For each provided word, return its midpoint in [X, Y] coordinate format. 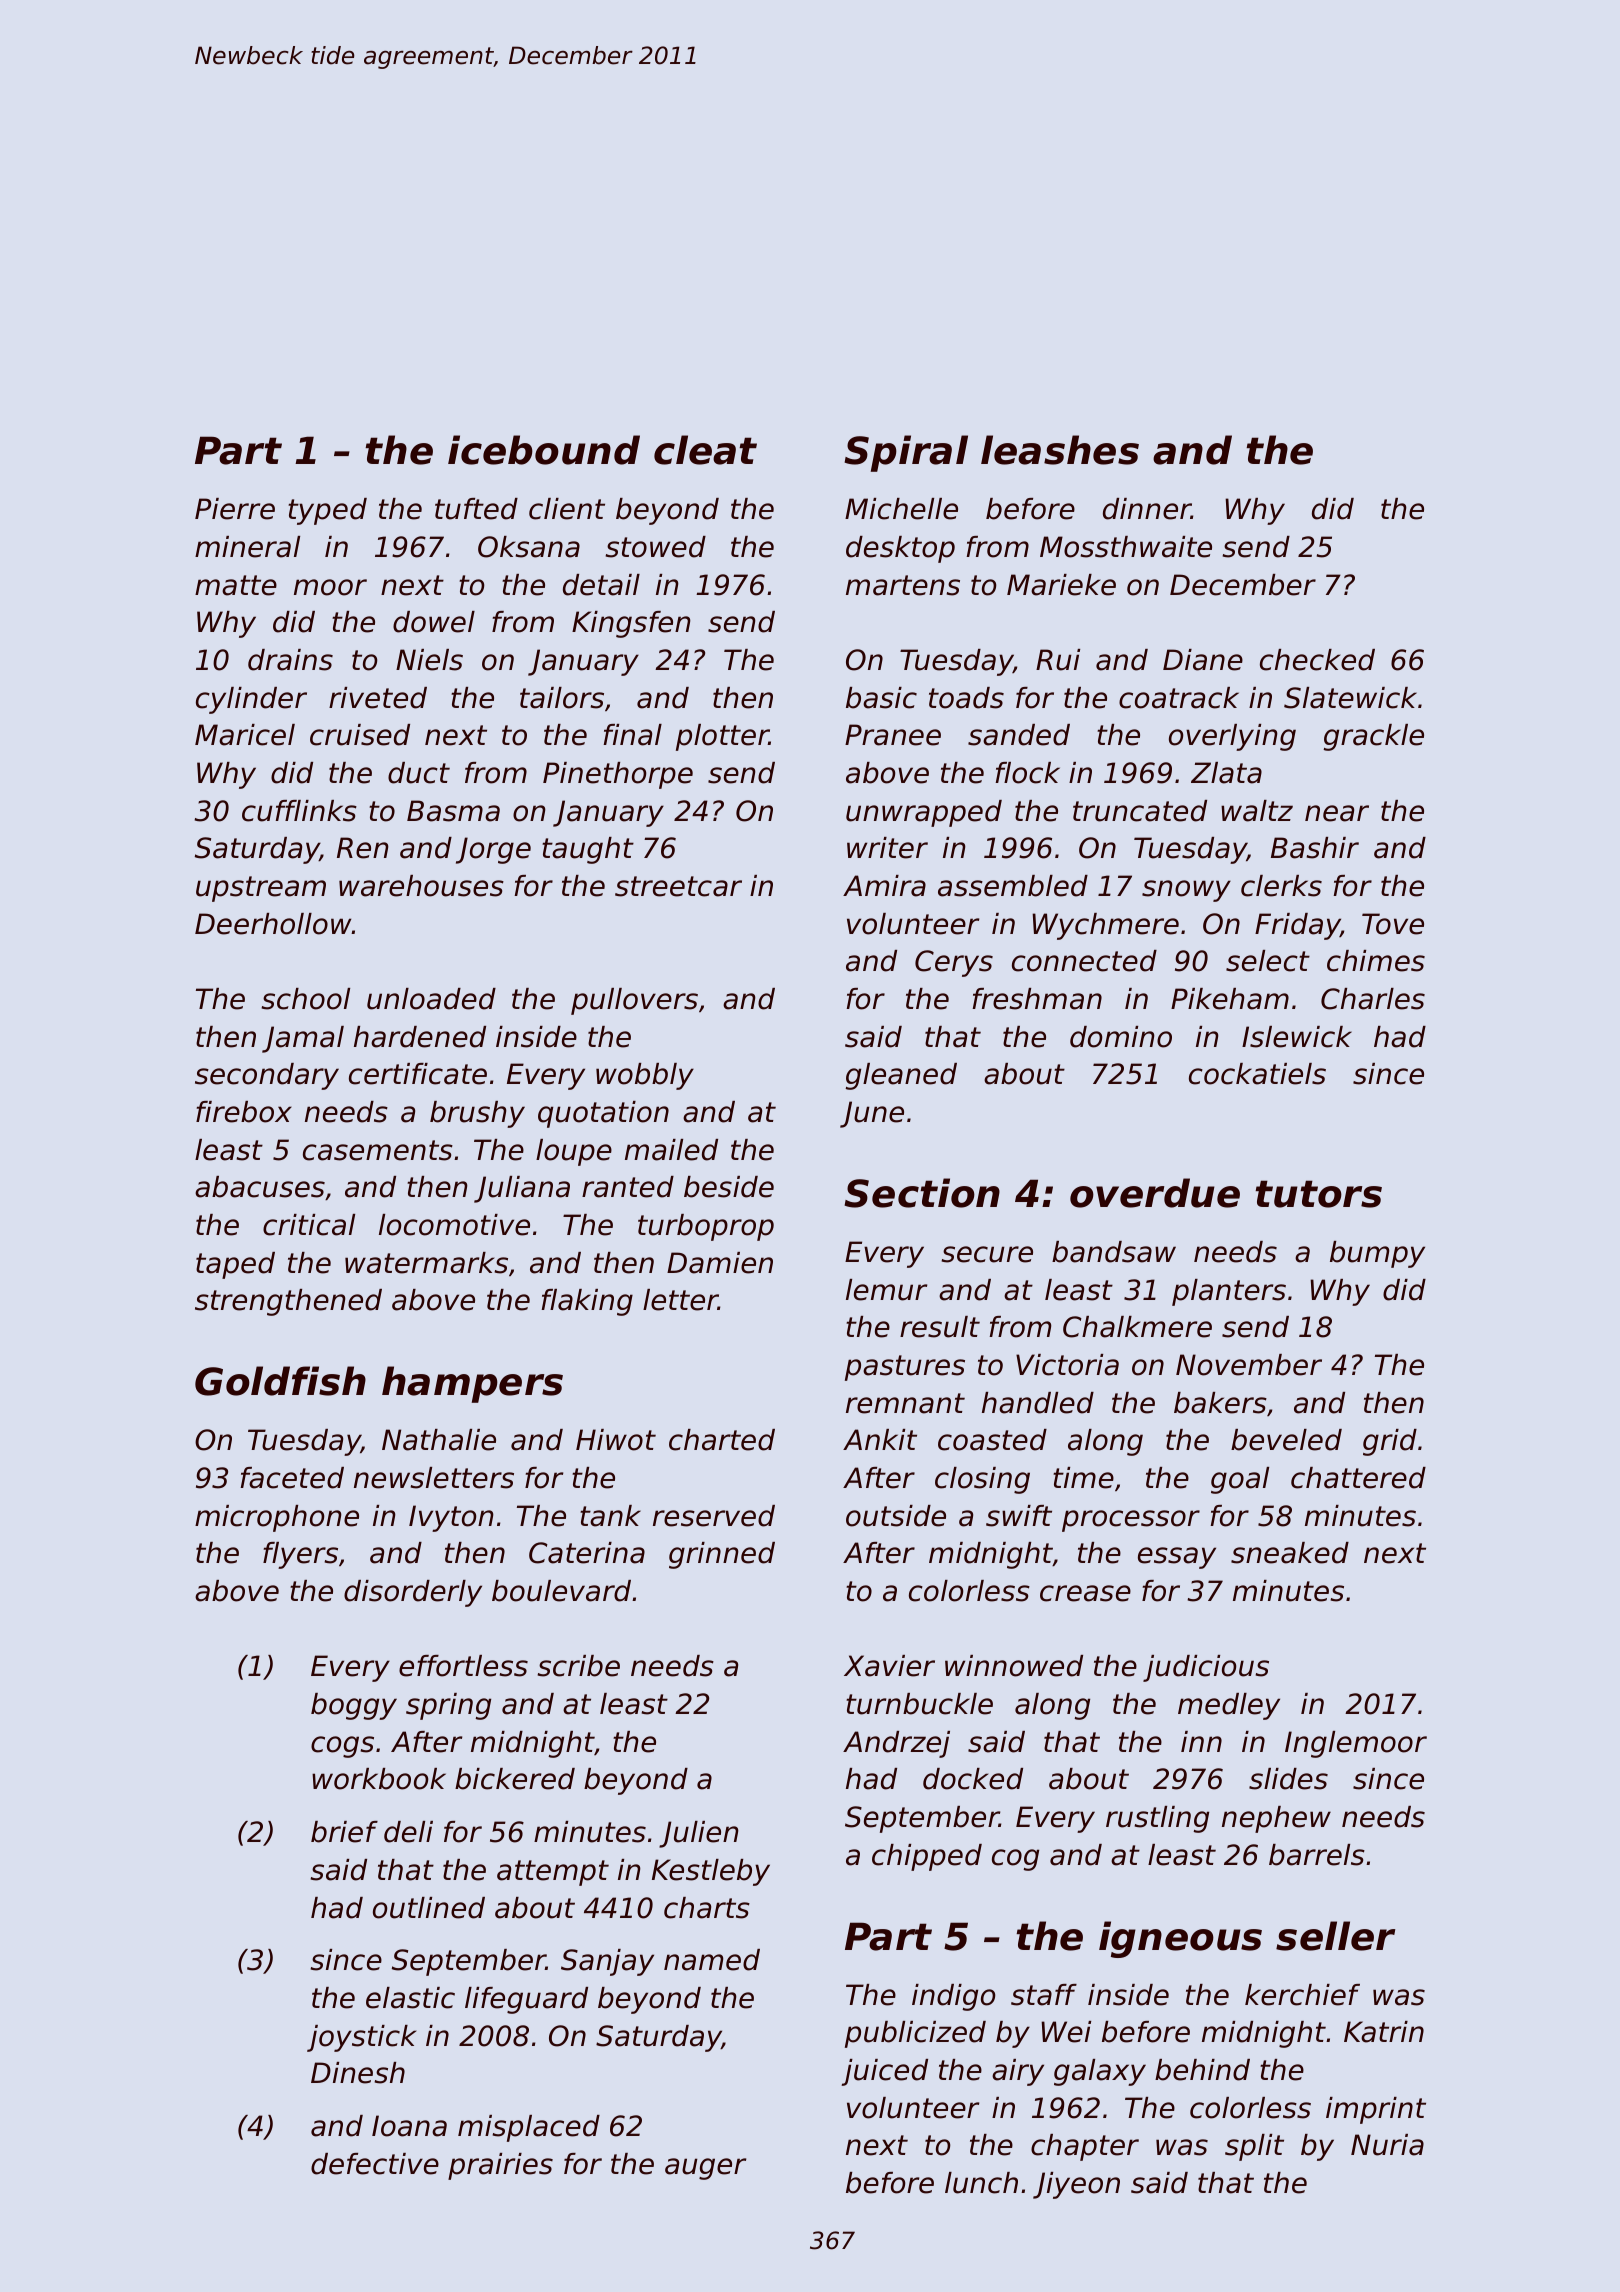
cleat [705, 450]
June [872, 1114]
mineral [247, 547]
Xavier [889, 1666]
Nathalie [439, 1440]
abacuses [260, 1187]
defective [375, 2164]
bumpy [1377, 1254]
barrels [1317, 1855]
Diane [1203, 660]
